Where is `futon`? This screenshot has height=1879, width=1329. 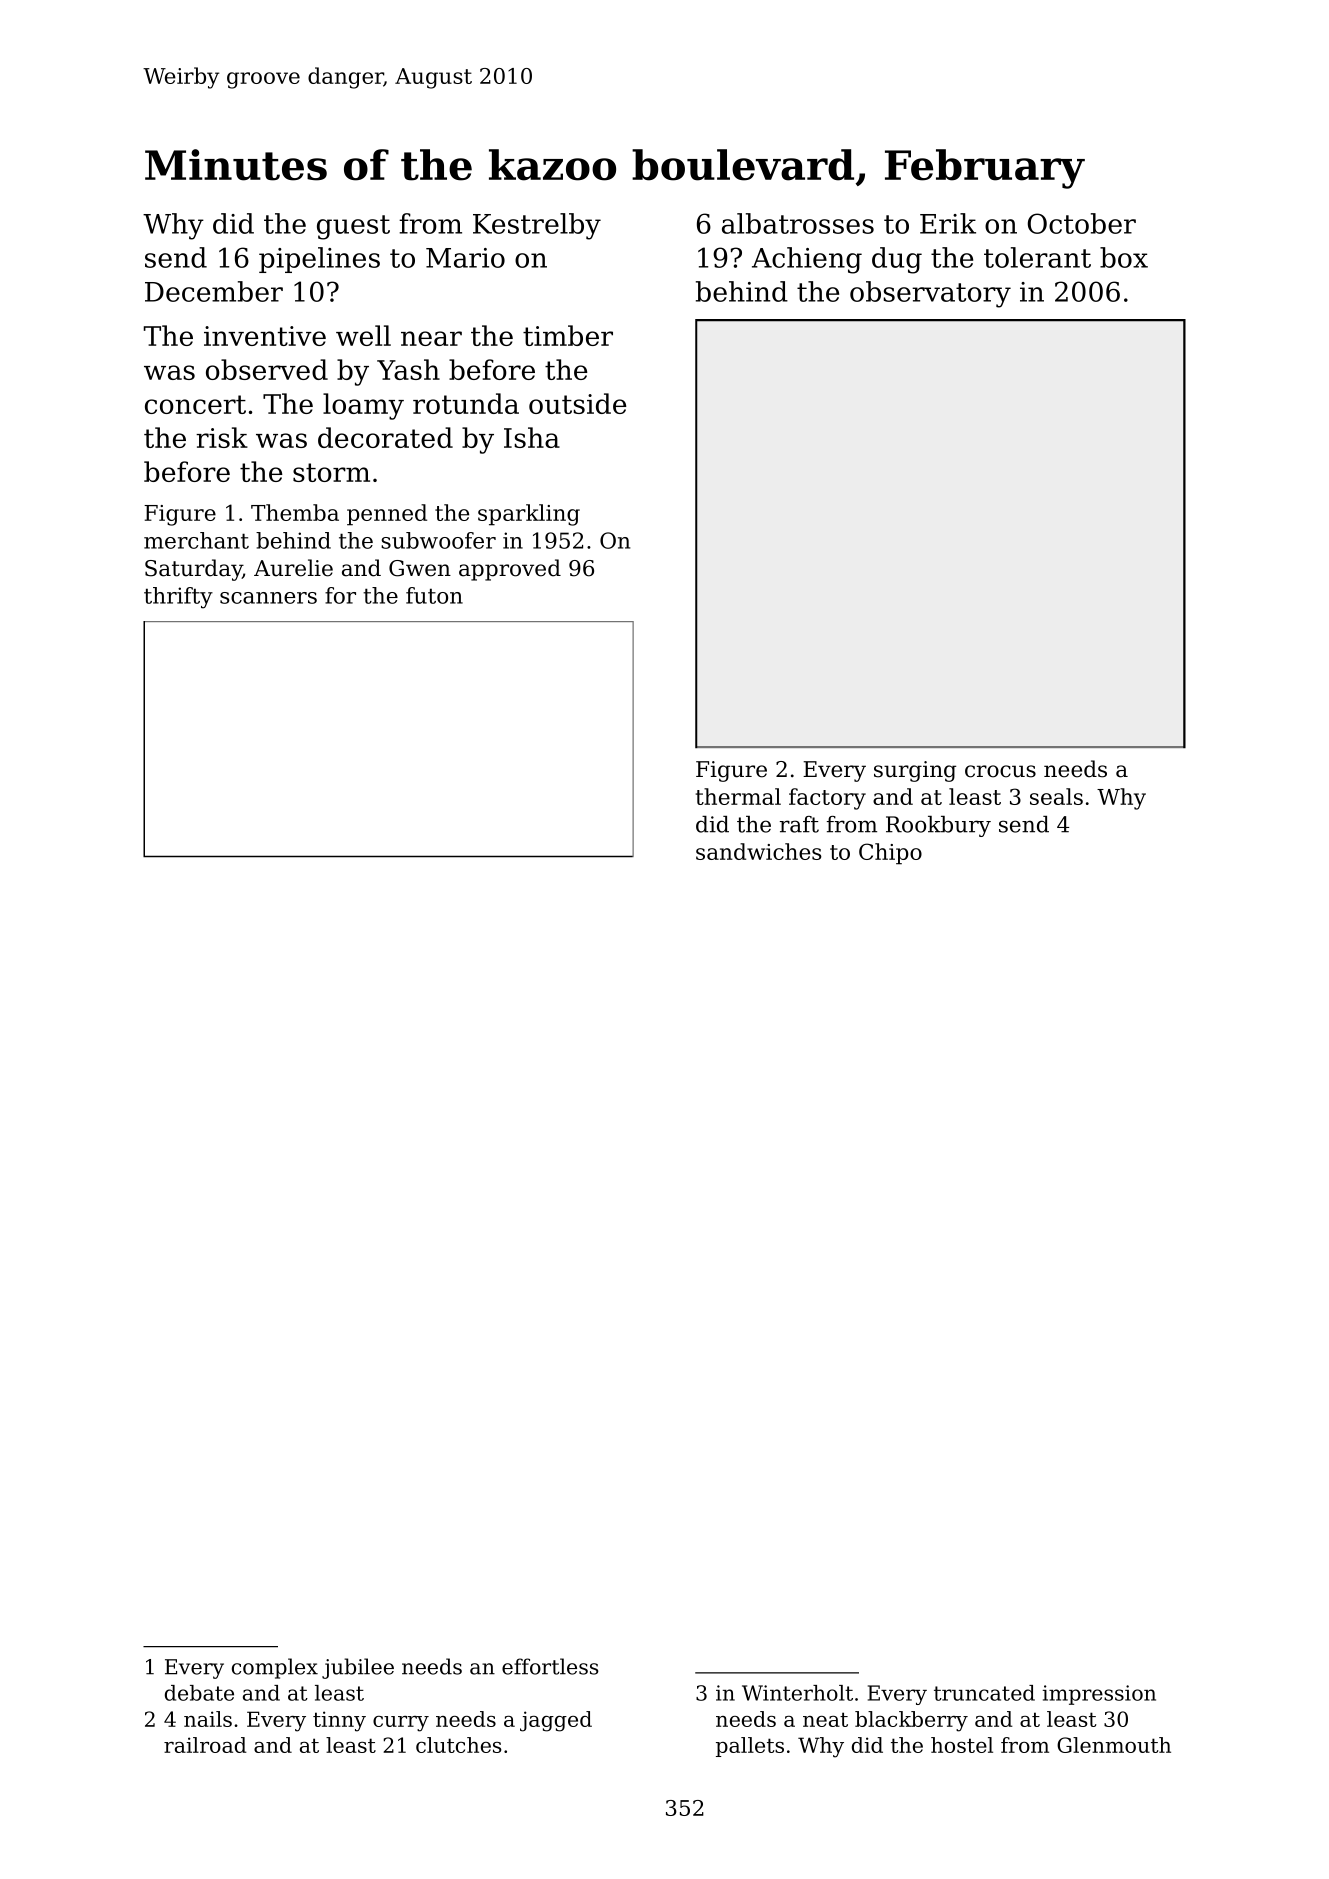
futon is located at coordinates (434, 595).
